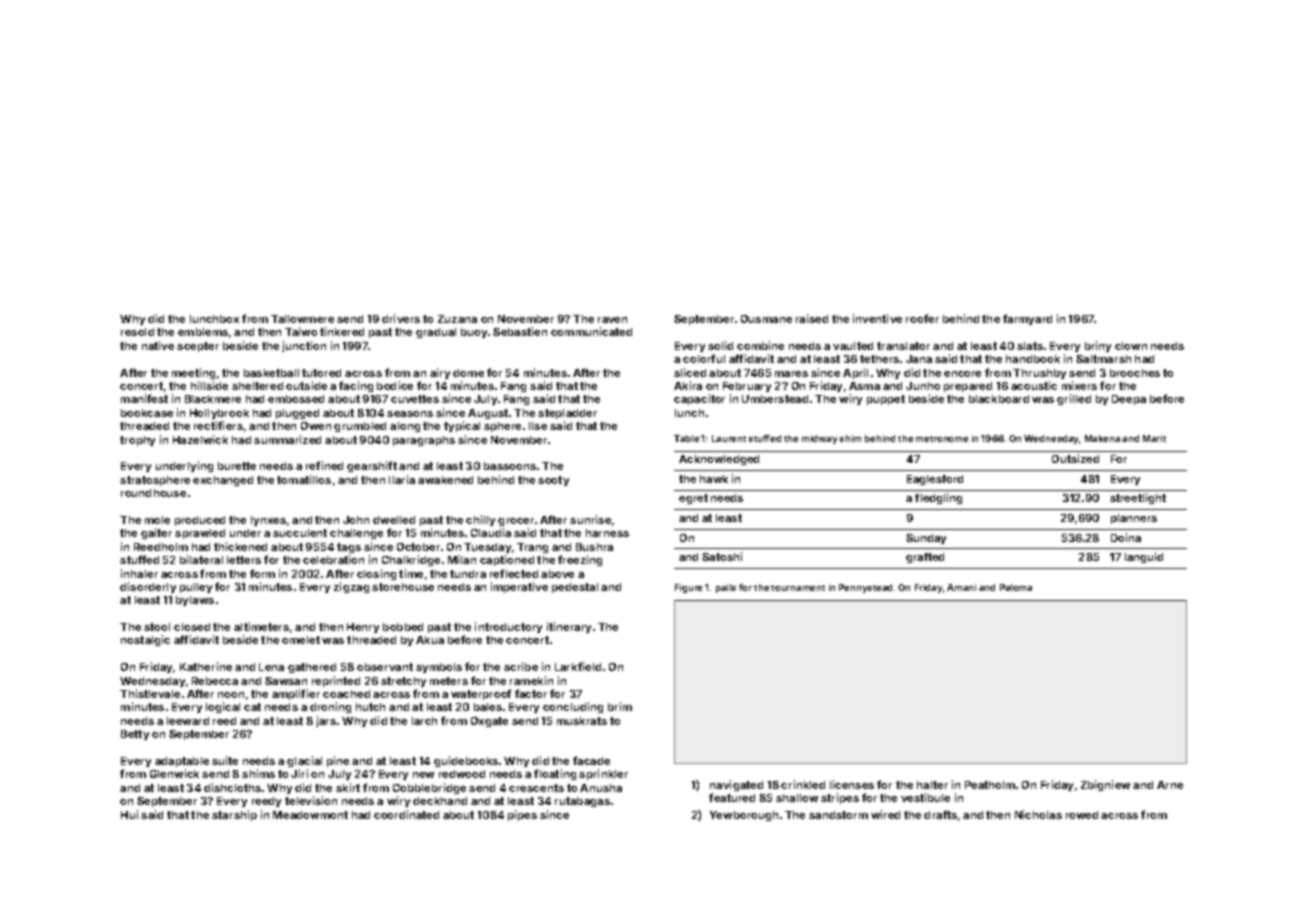  I want to click on burette, so click(237, 466).
